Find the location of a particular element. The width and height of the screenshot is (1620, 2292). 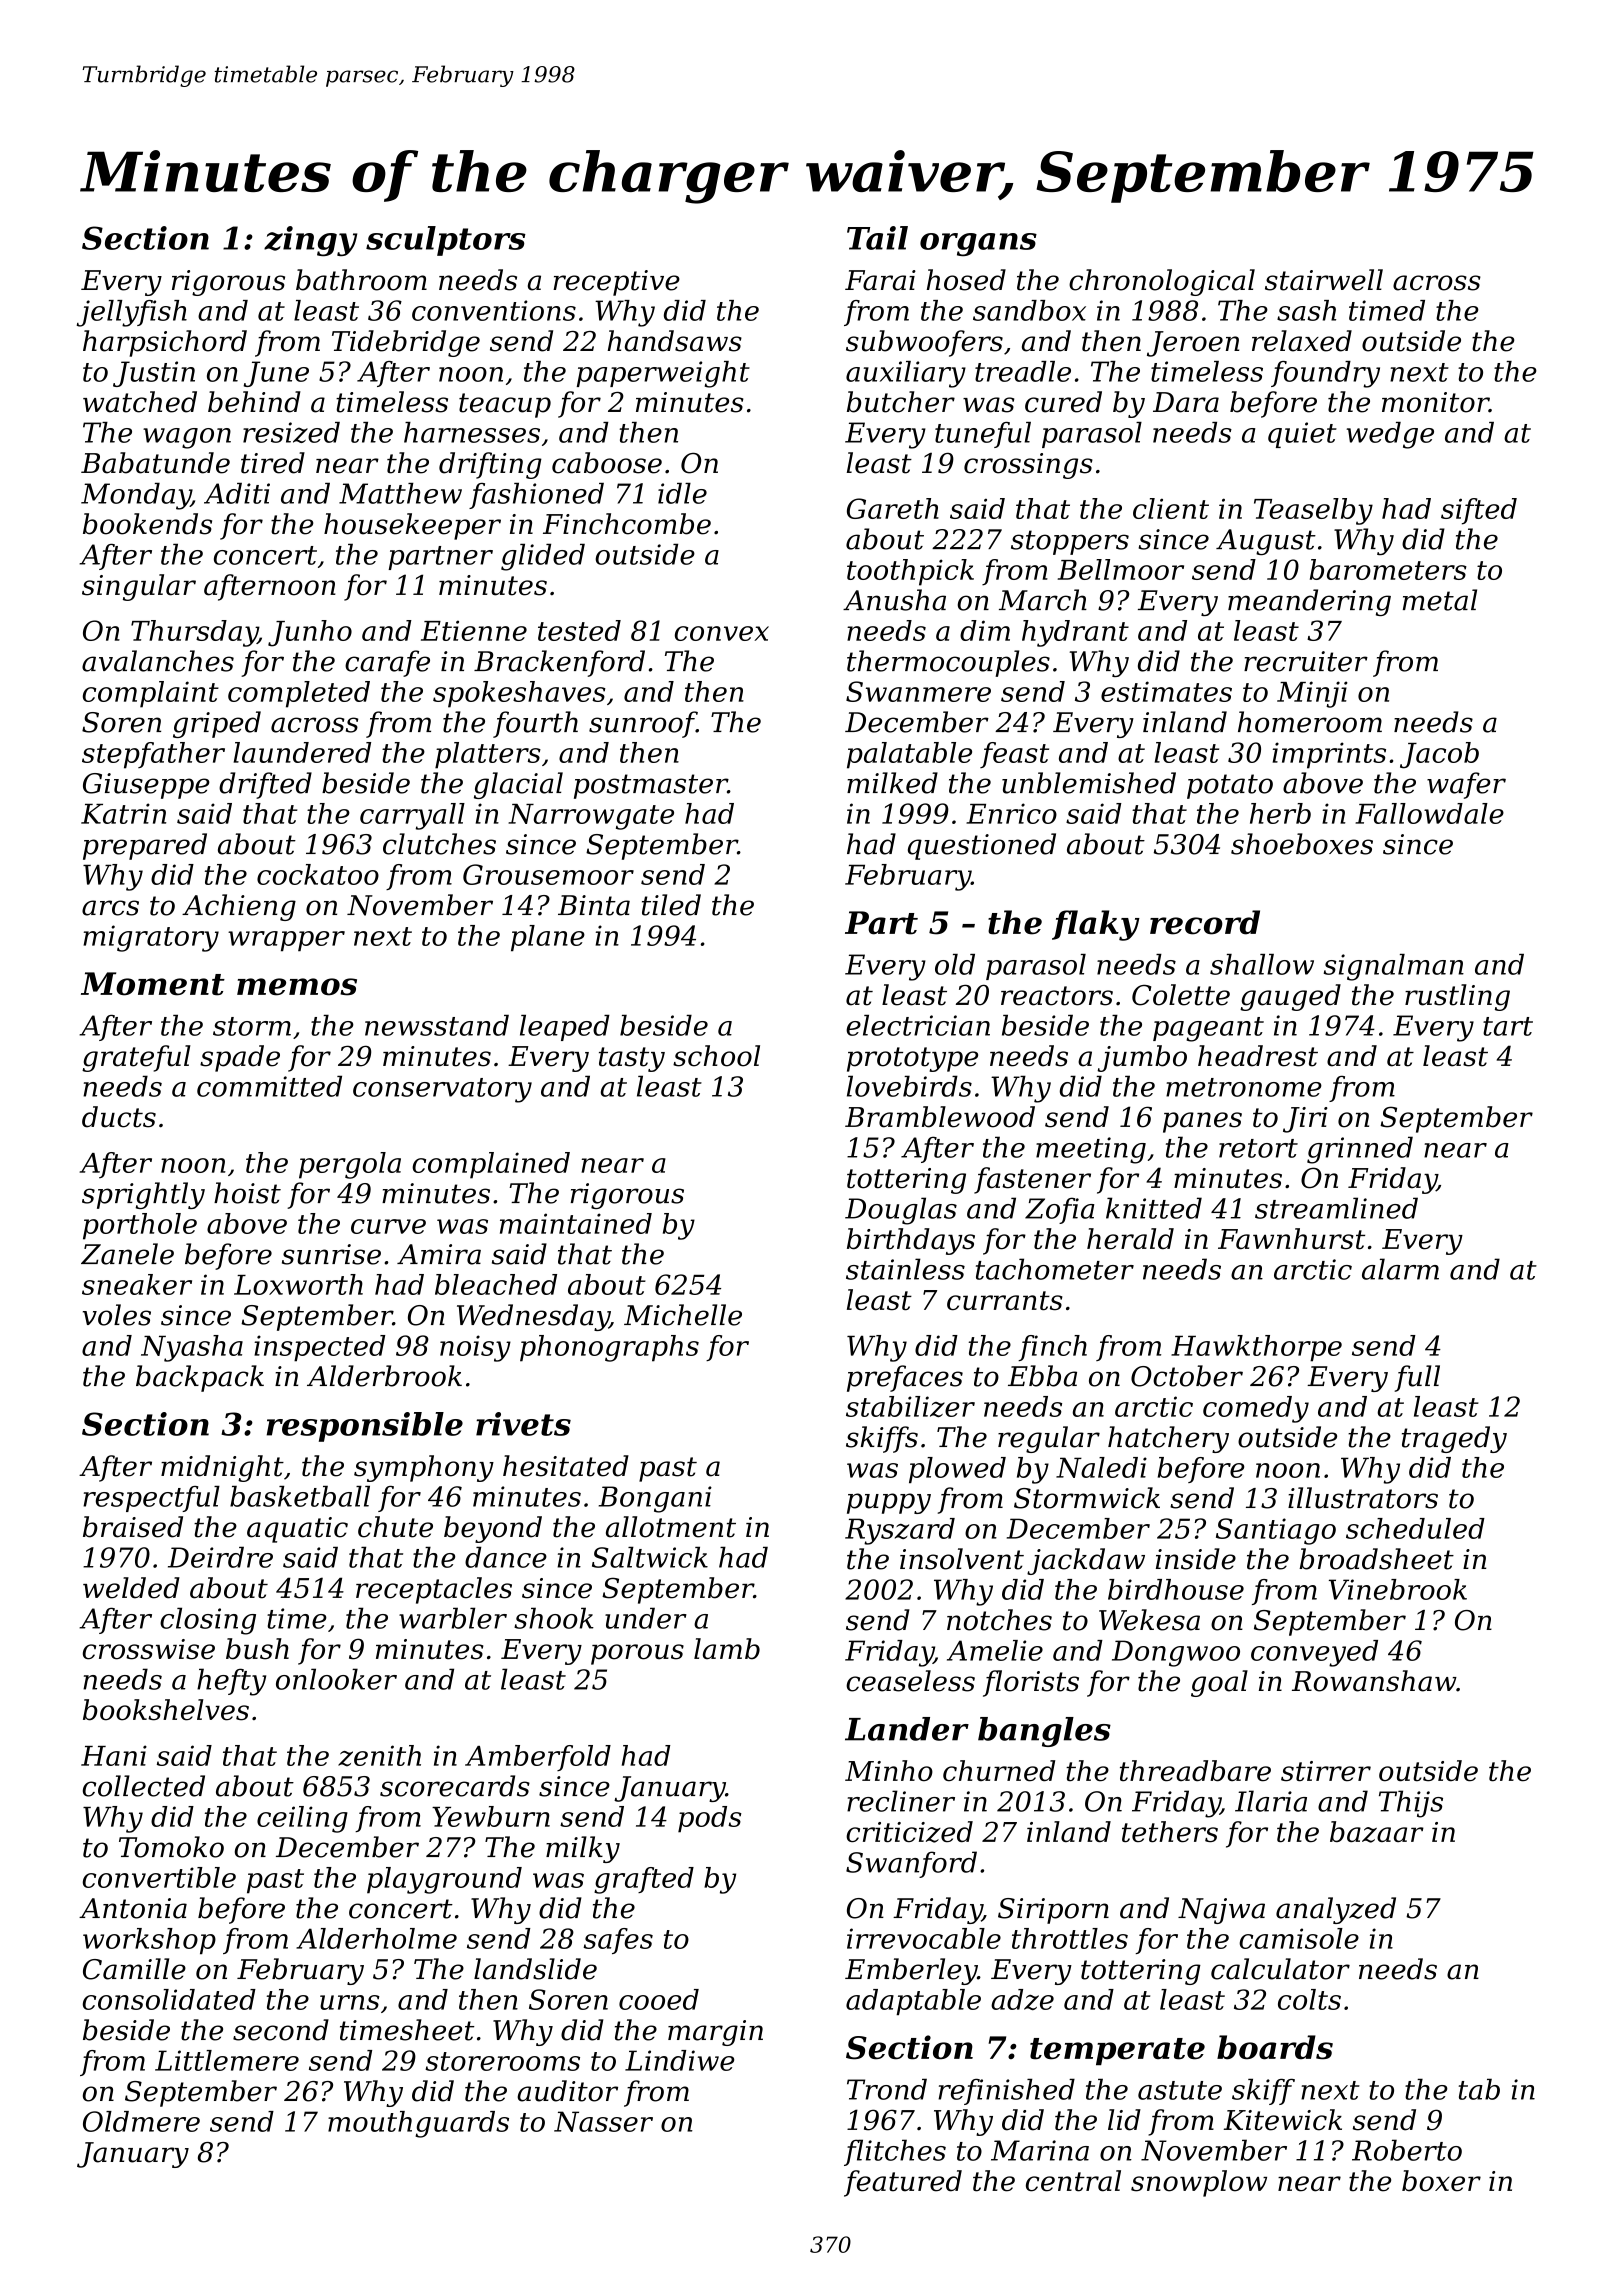

harpsichord is located at coordinates (165, 343).
